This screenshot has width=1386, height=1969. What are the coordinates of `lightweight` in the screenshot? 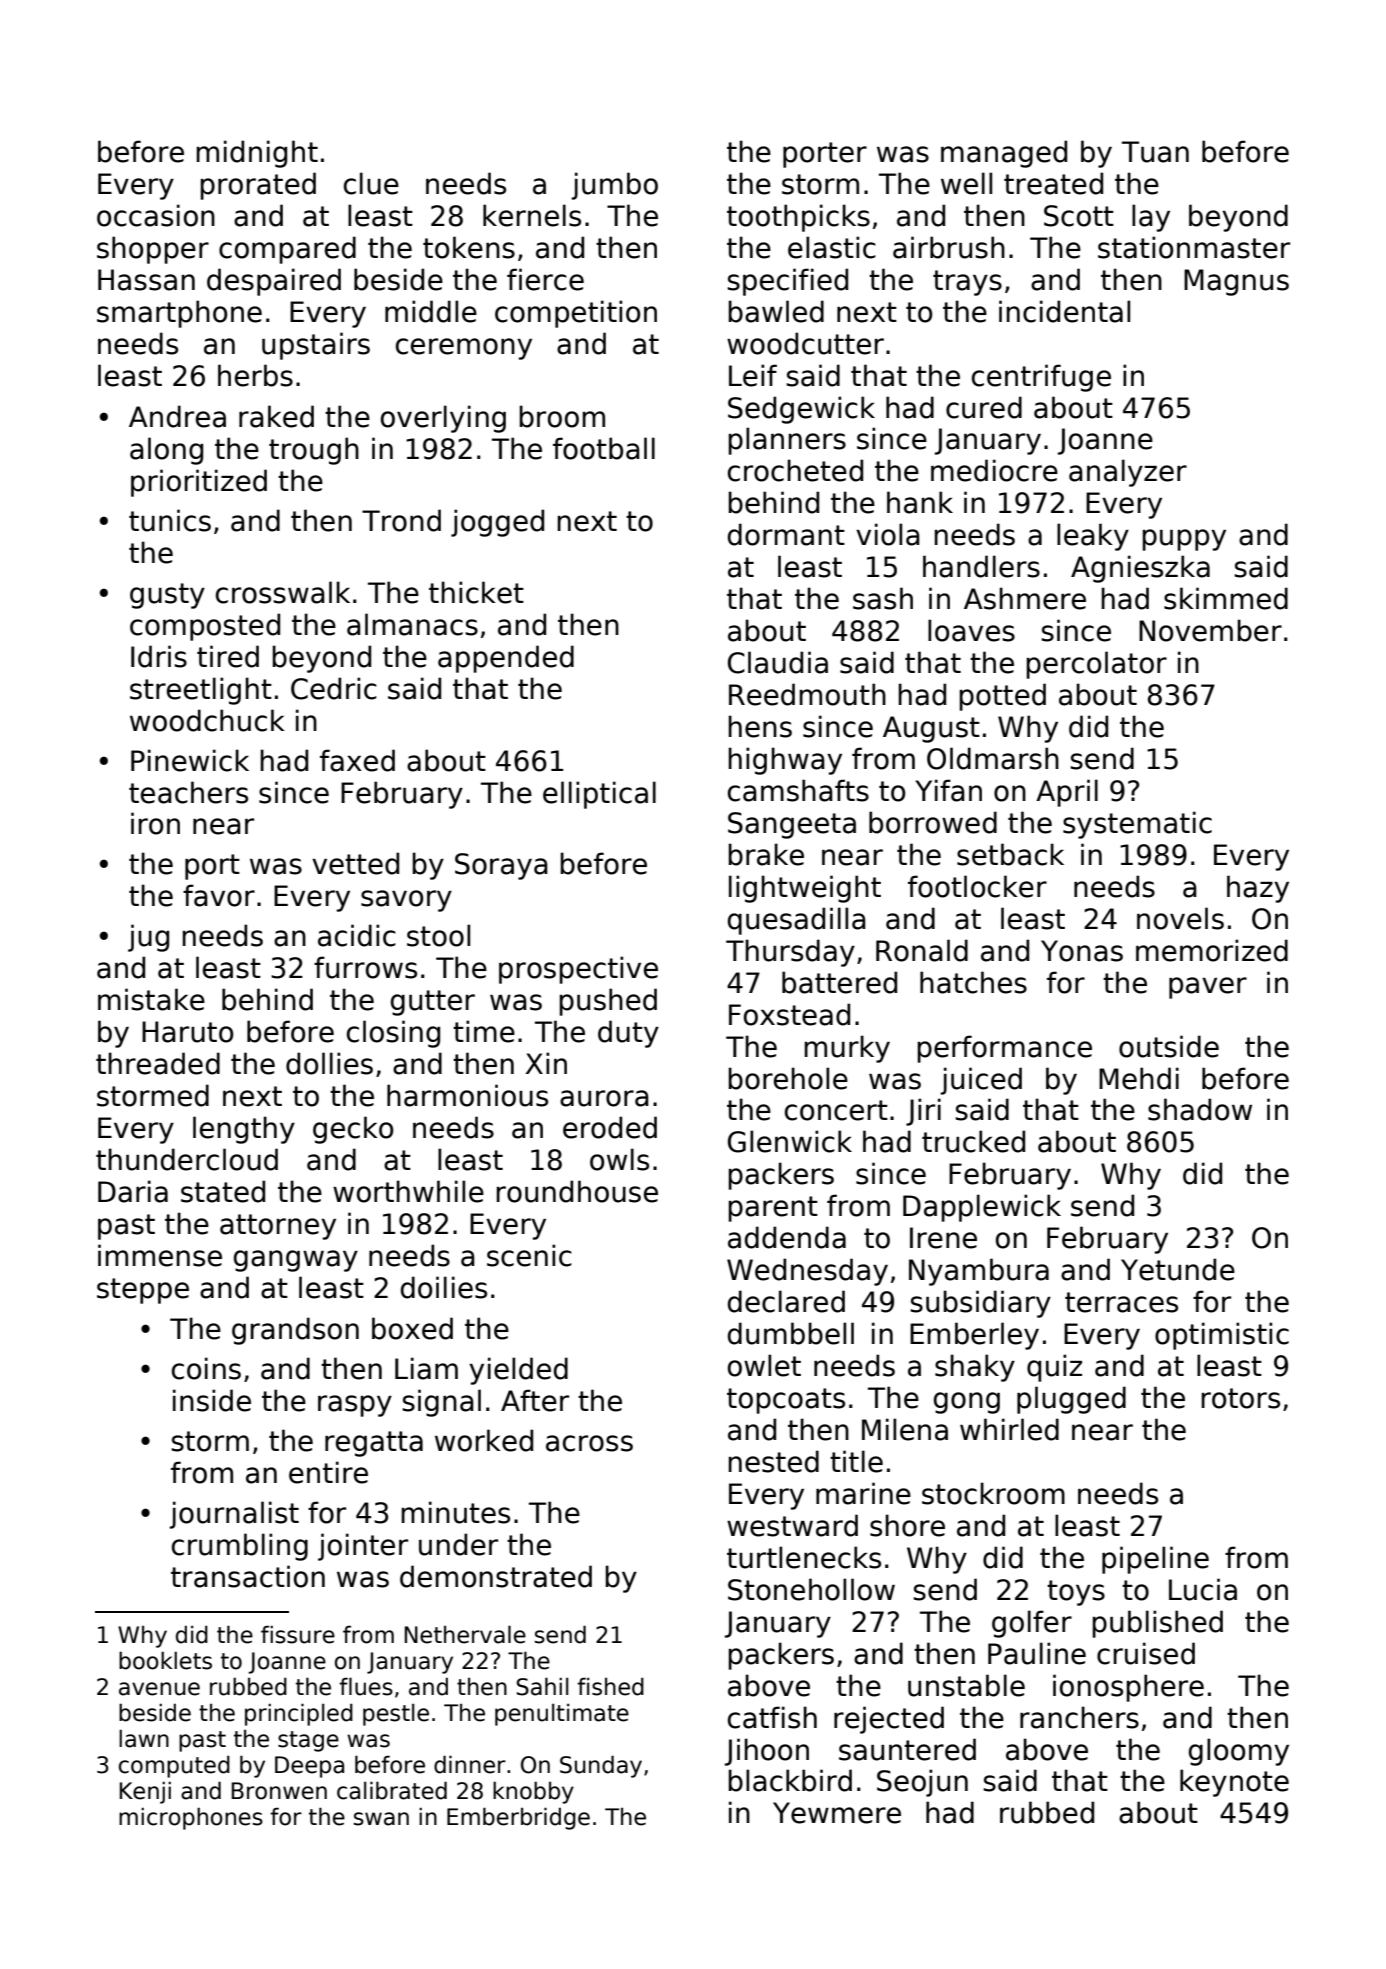 It's located at (805, 889).
